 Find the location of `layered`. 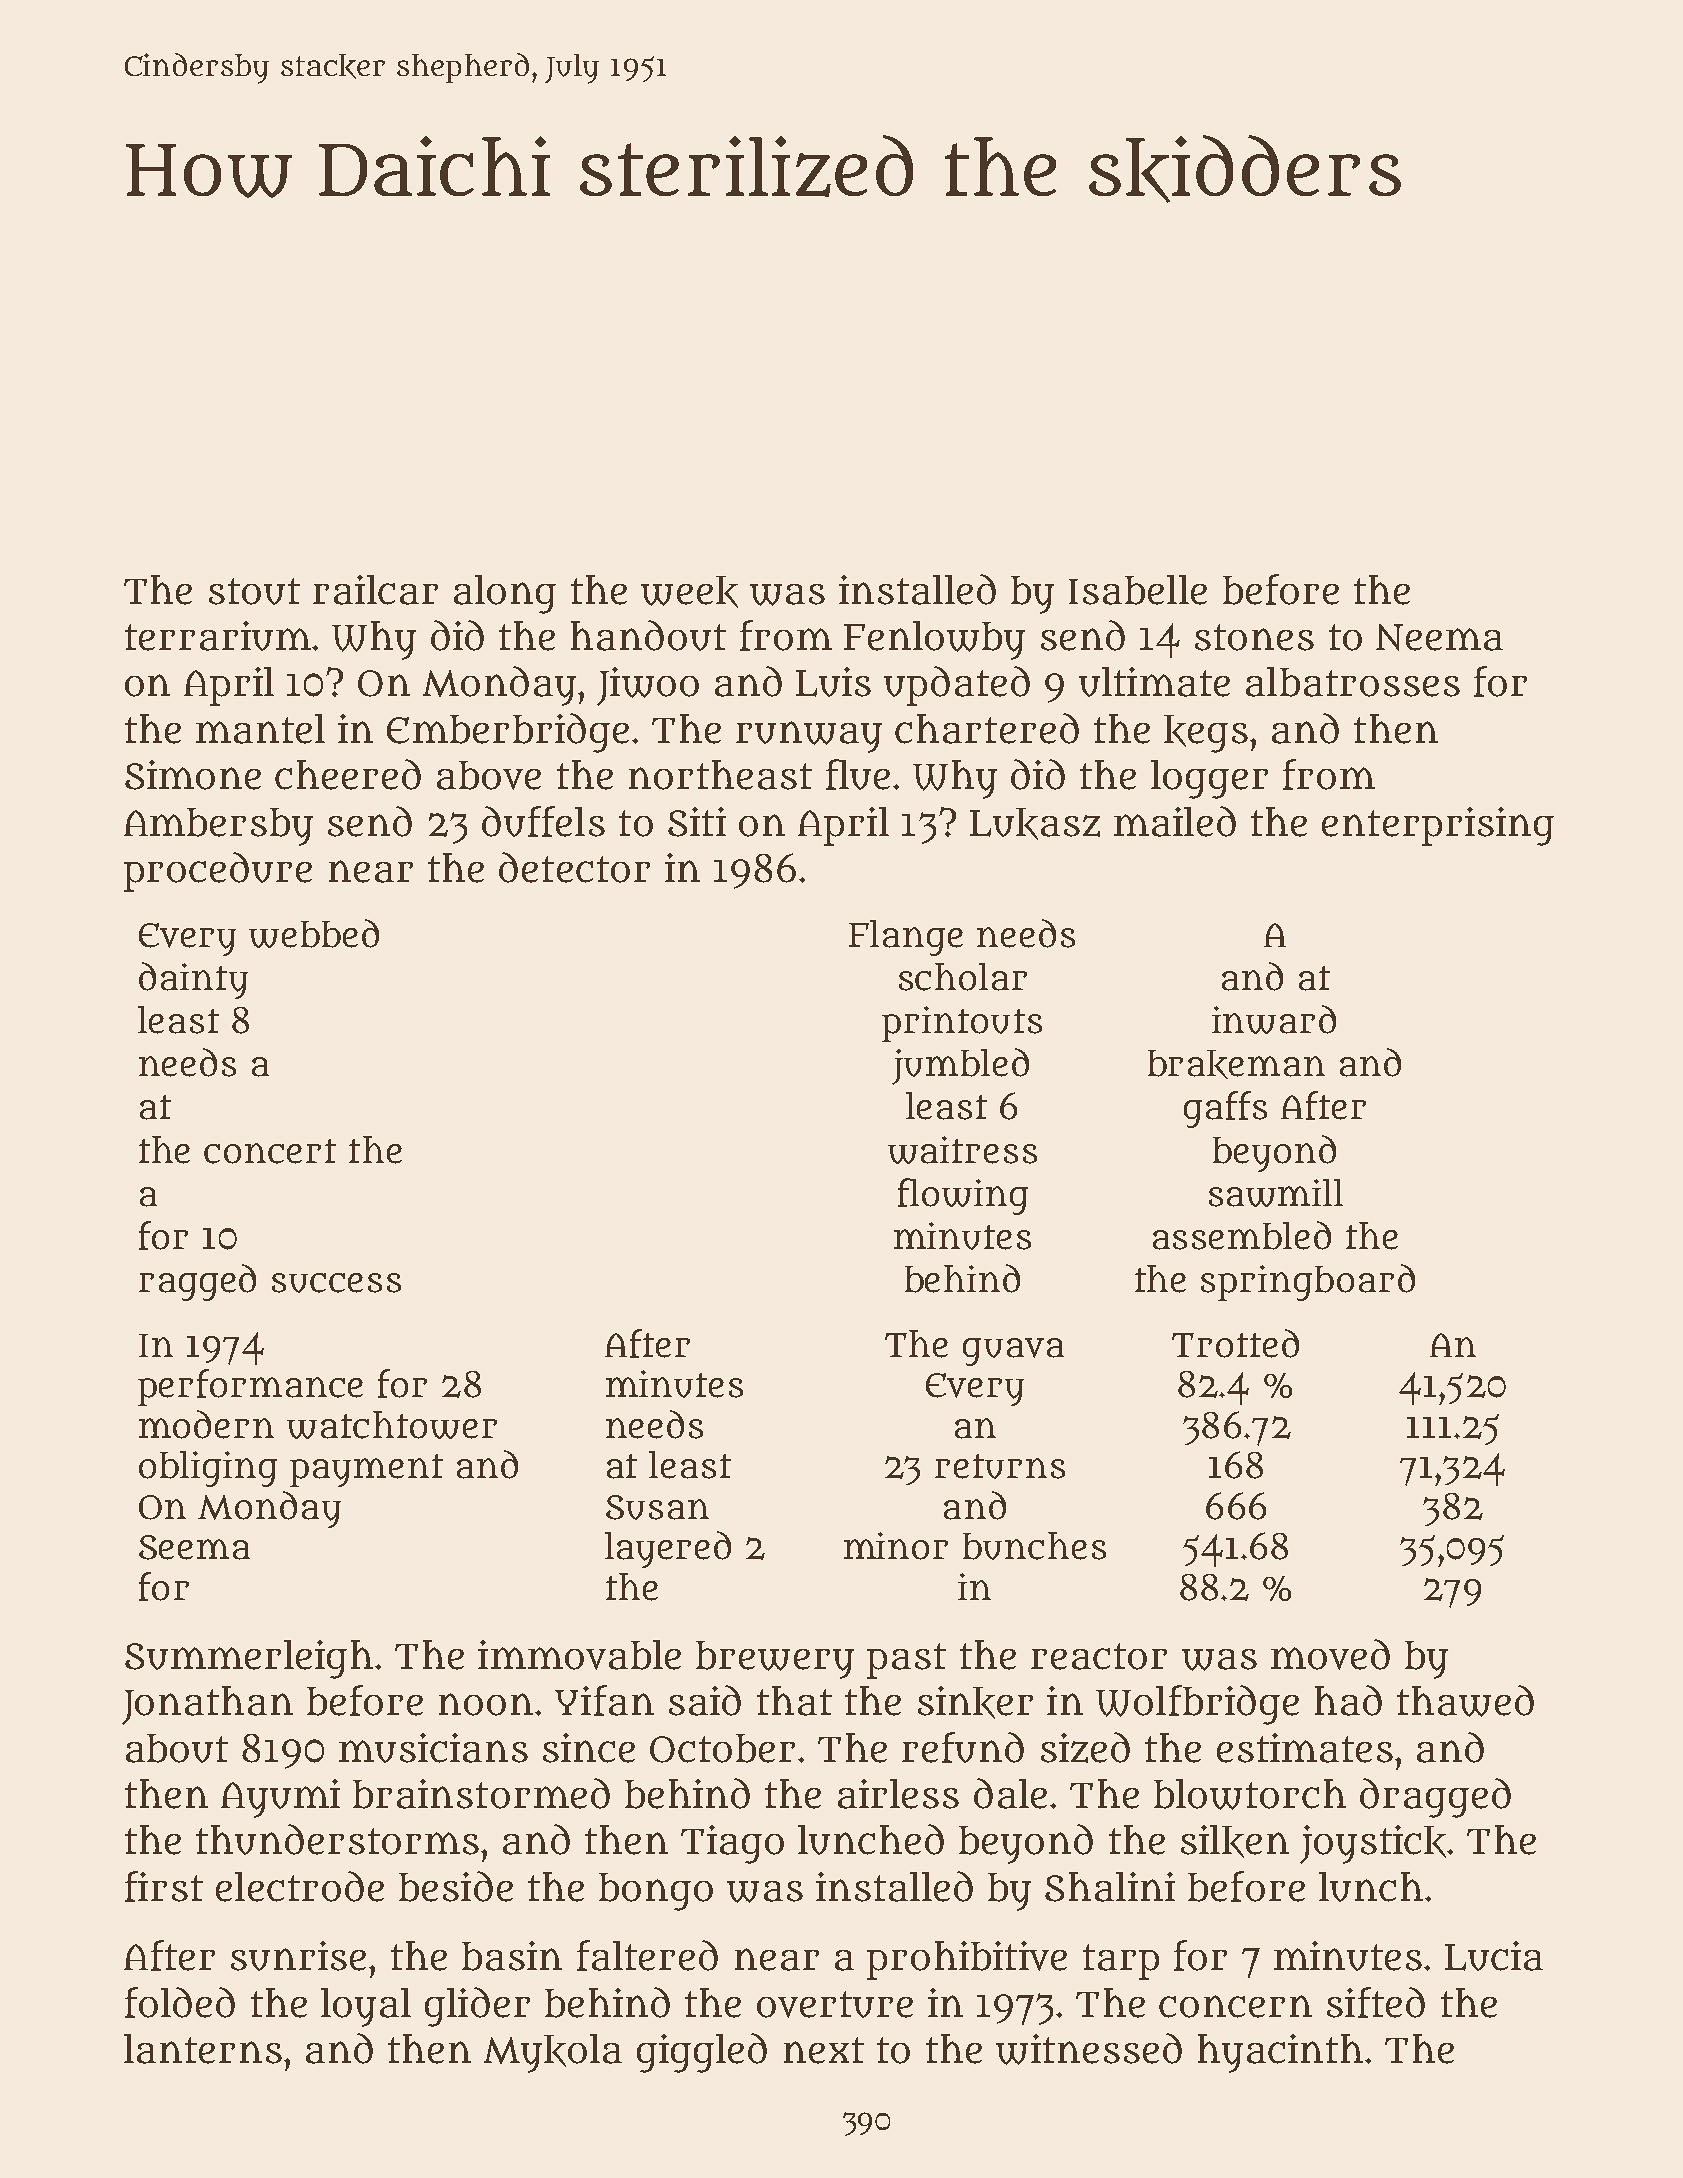

layered is located at coordinates (668, 1549).
